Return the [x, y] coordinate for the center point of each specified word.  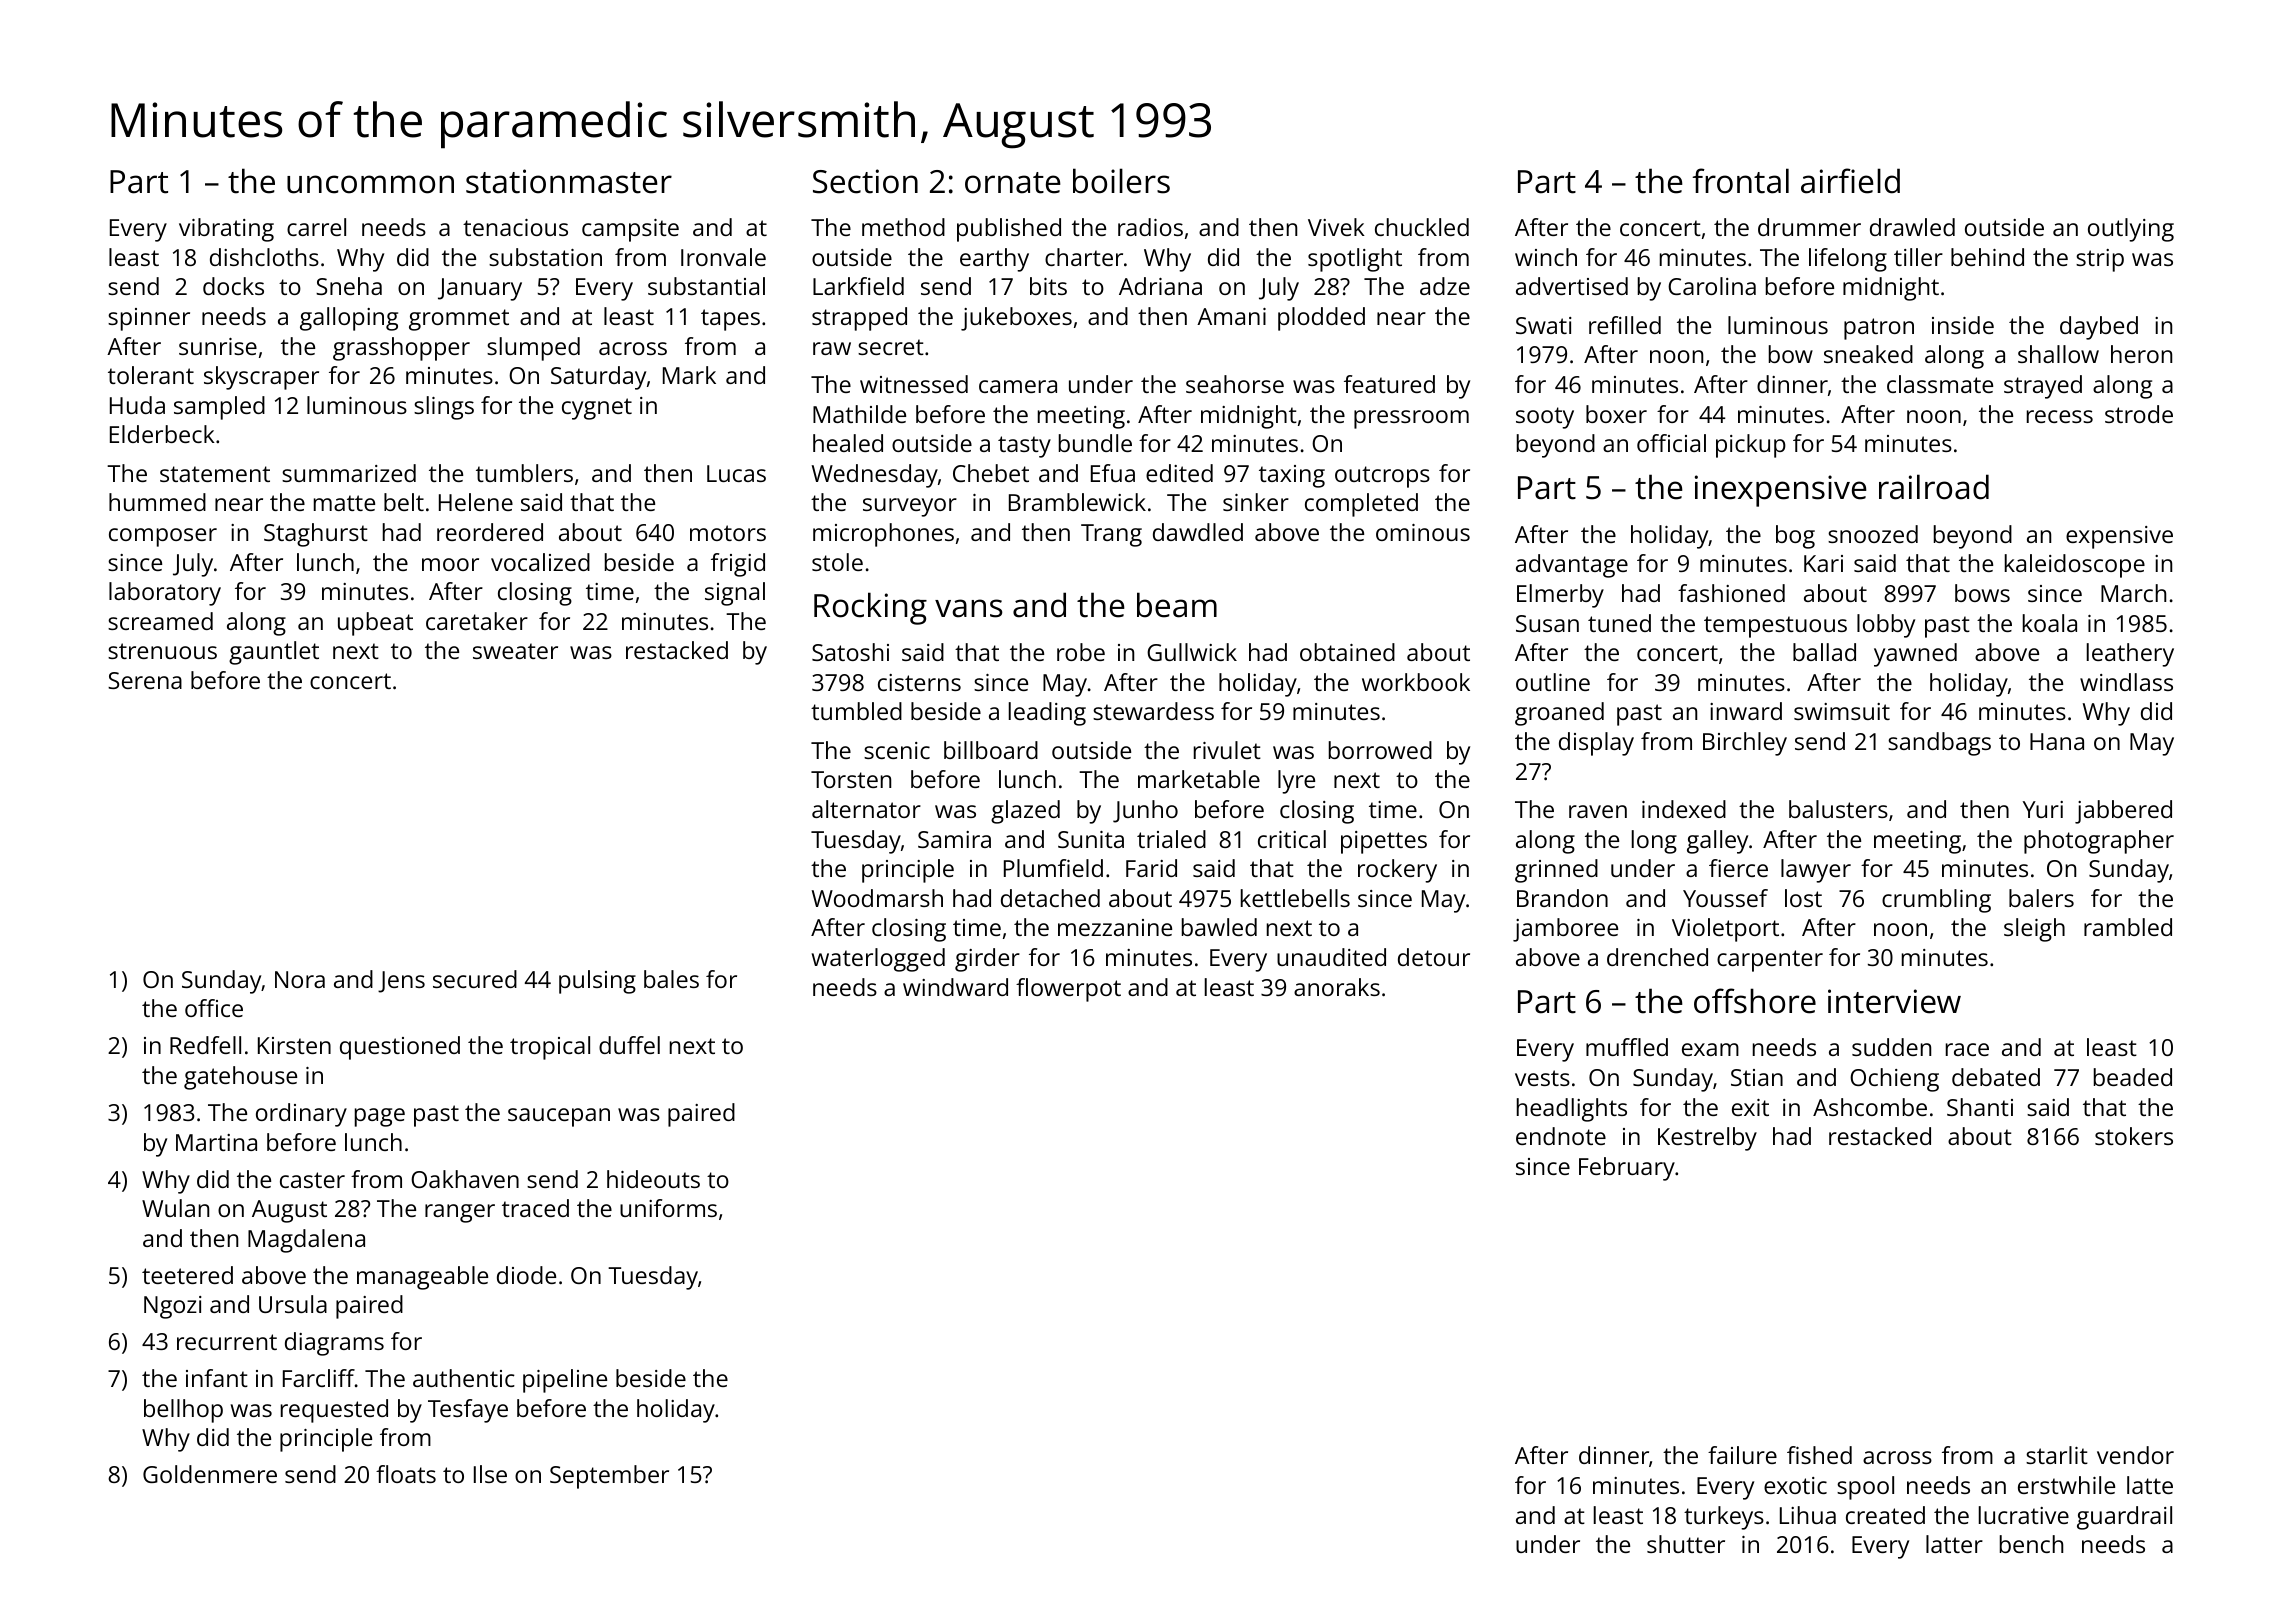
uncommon [370, 184]
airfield [1850, 181]
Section [865, 181]
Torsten [851, 779]
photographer [2099, 842]
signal [735, 594]
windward [955, 987]
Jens [401, 982]
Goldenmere [210, 1474]
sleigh [2034, 930]
